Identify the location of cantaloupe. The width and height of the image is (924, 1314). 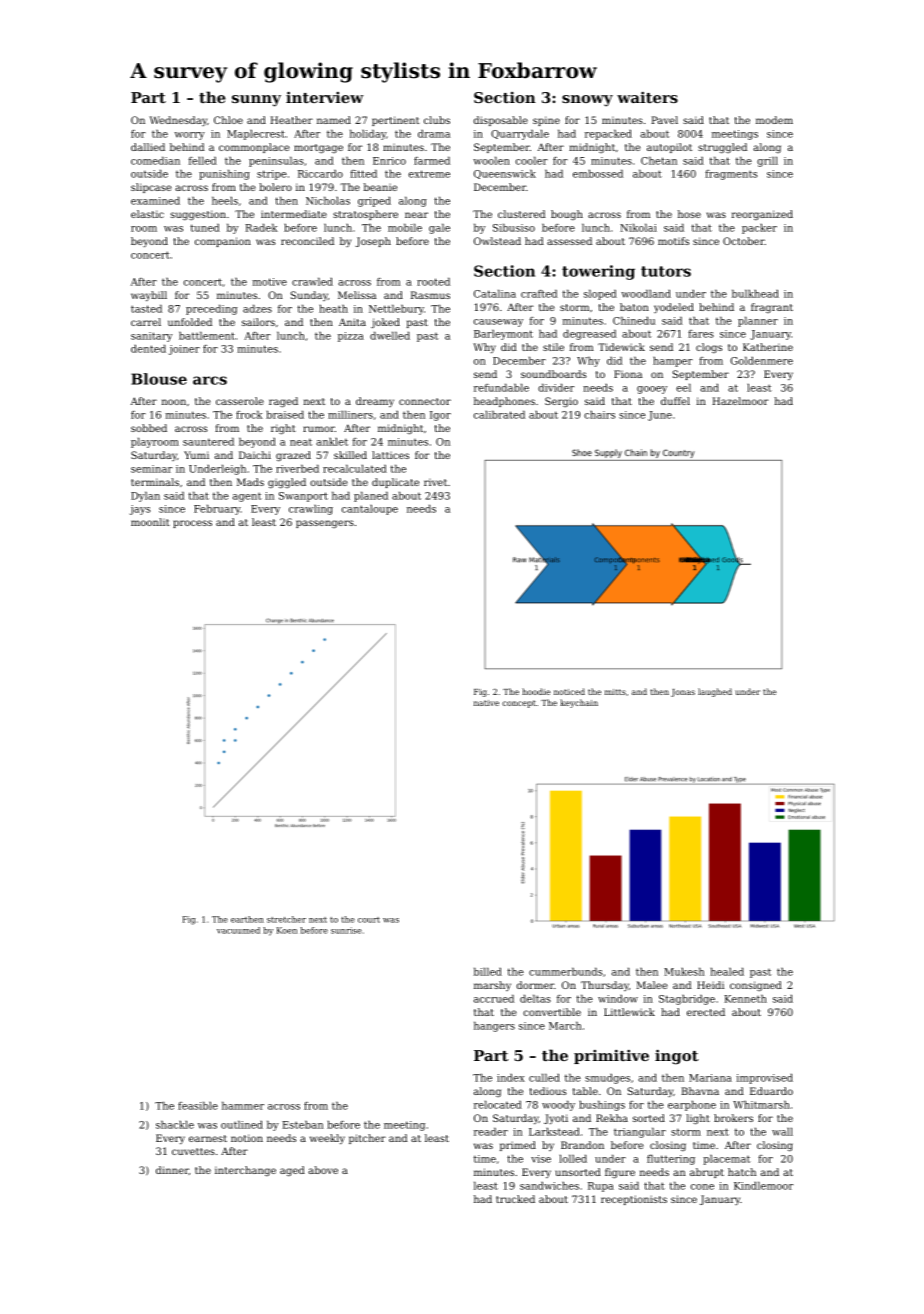
(370, 510).
